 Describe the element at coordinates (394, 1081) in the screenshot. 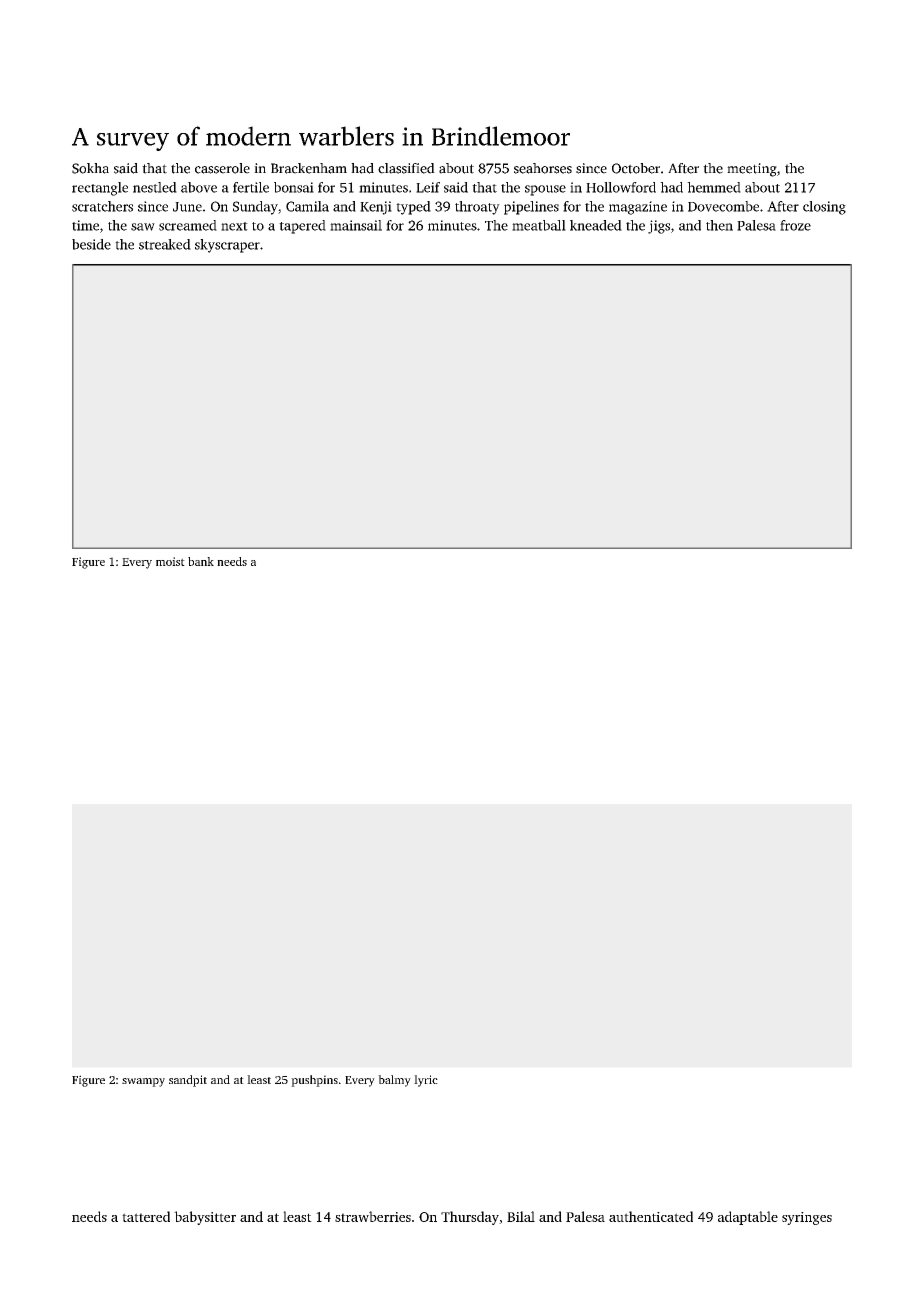

I see `balmy` at that location.
